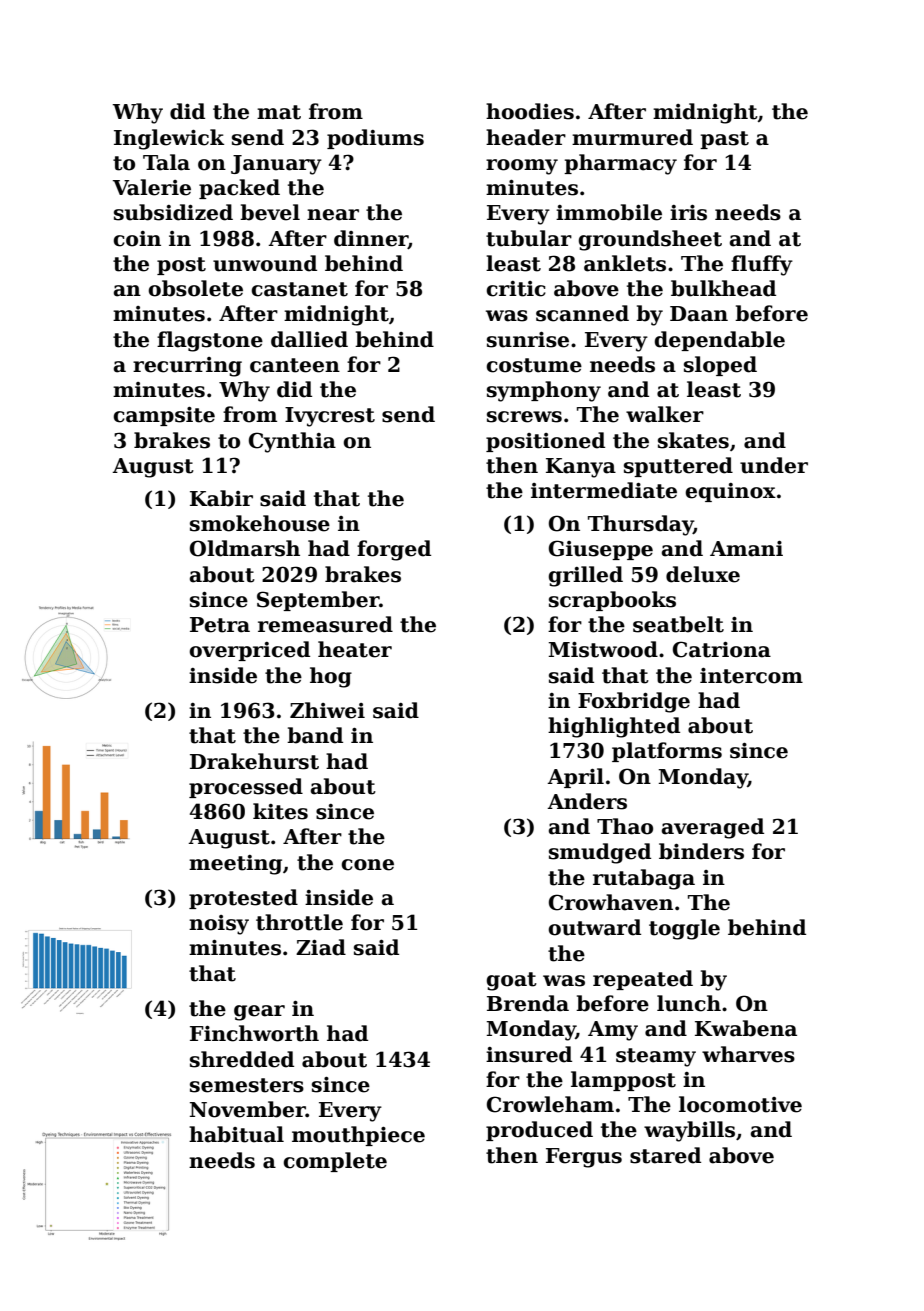 This screenshot has height=1311, width=924. I want to click on sunrise, so click(528, 340).
